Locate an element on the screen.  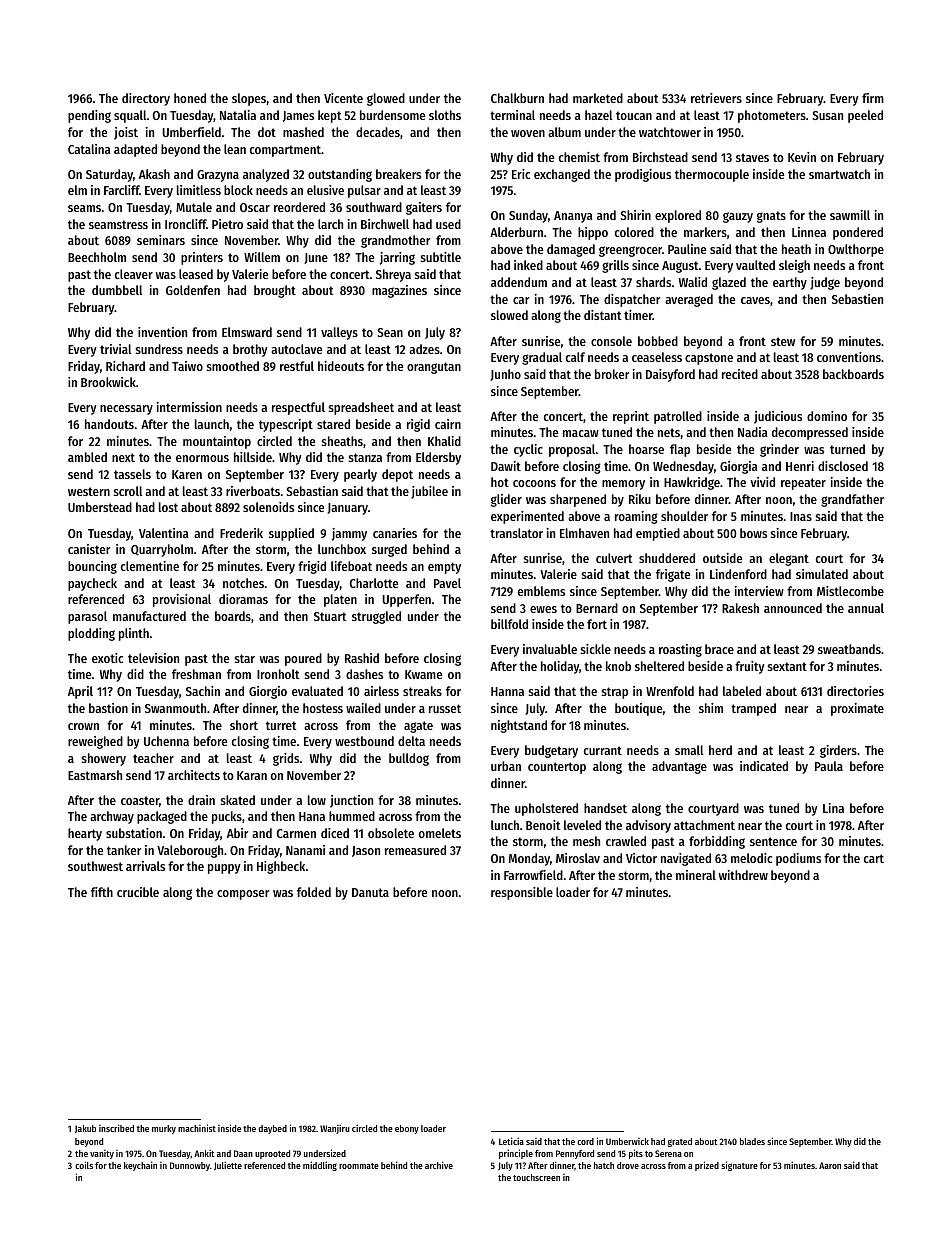
handouts is located at coordinates (109, 424).
